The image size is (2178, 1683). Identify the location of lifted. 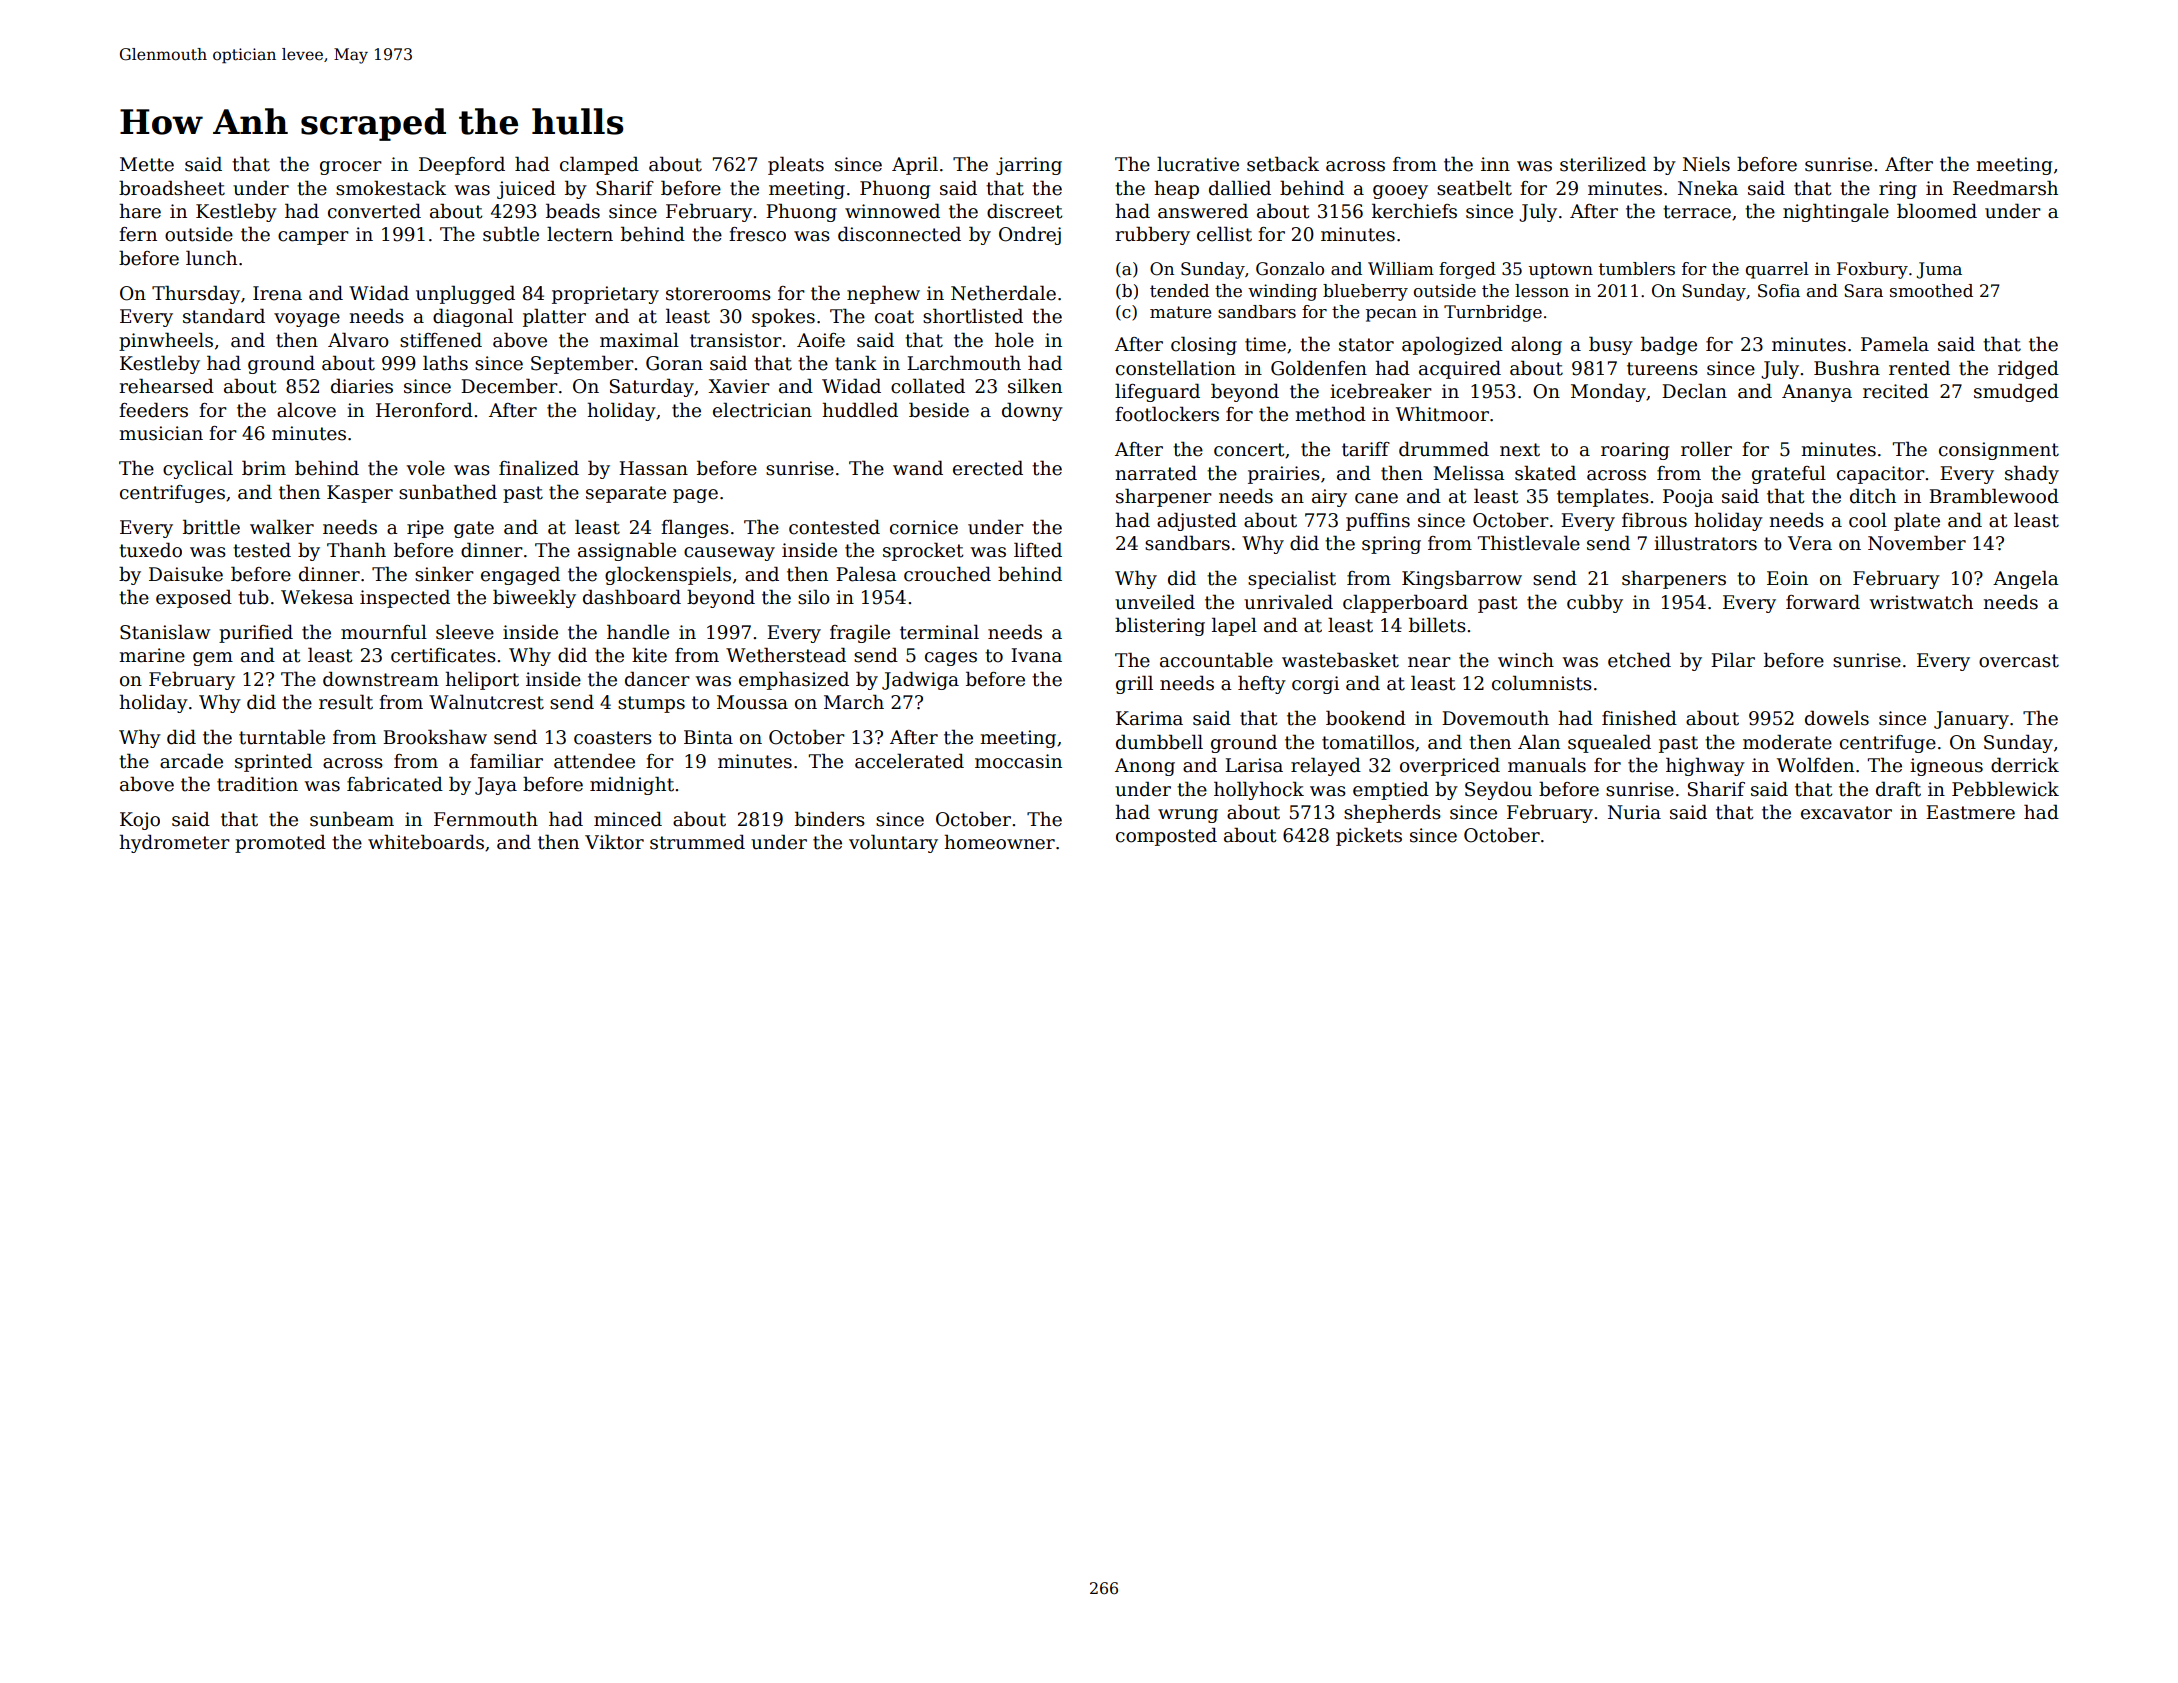
(1038, 550).
